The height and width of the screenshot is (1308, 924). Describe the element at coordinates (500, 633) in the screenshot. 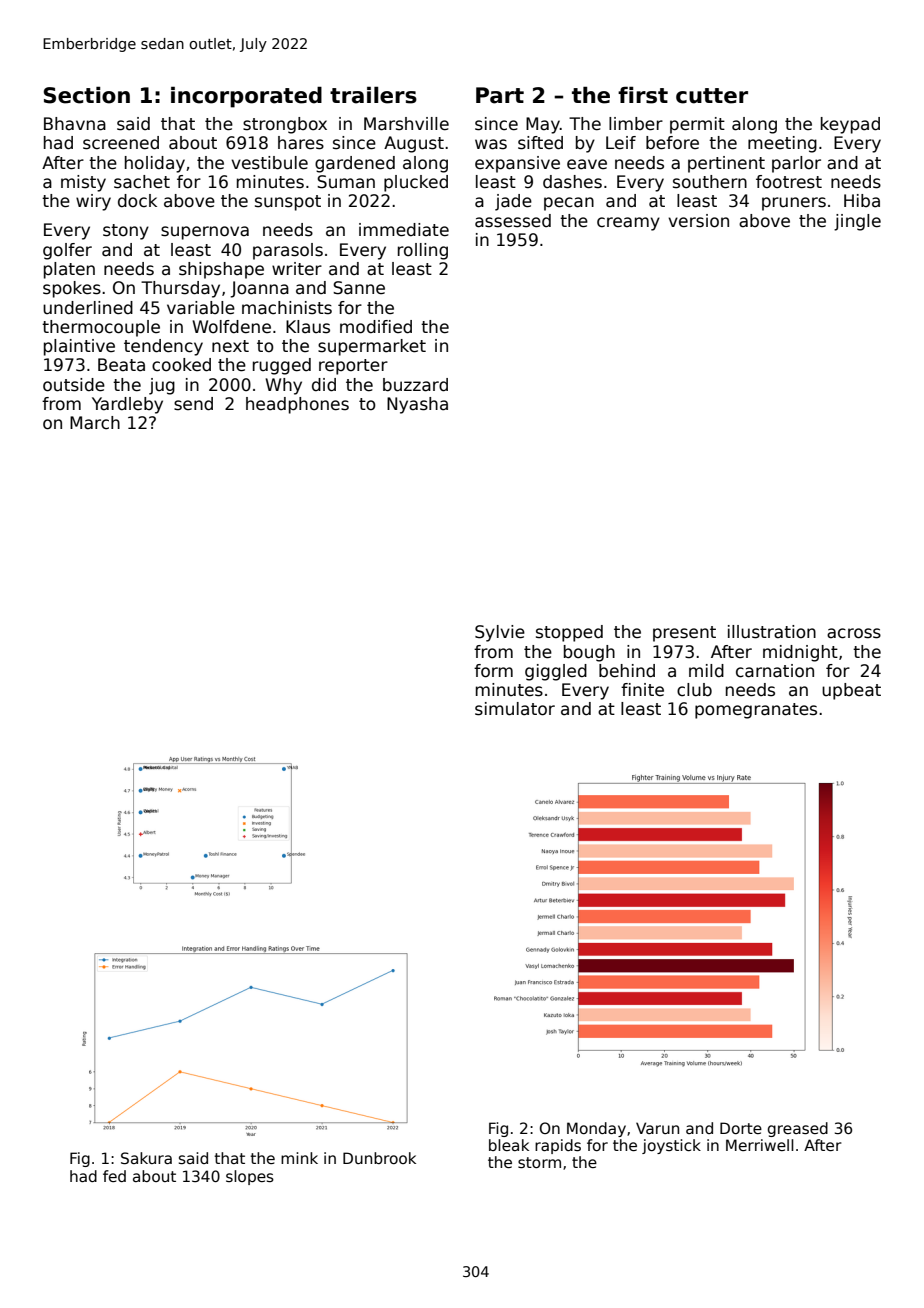

I see `Sylvie` at that location.
